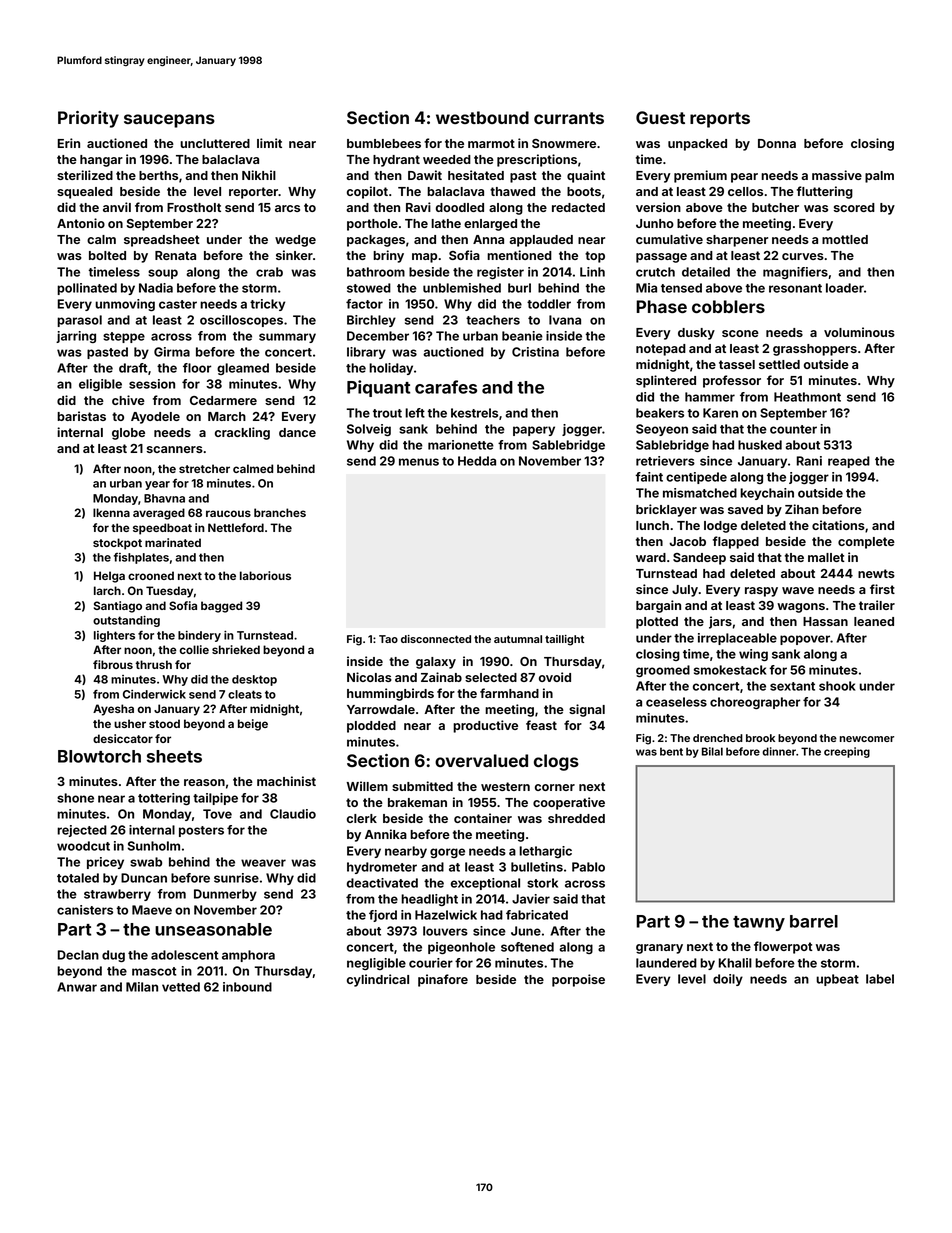 The height and width of the page is (1233, 952). I want to click on disconnected, so click(436, 639).
